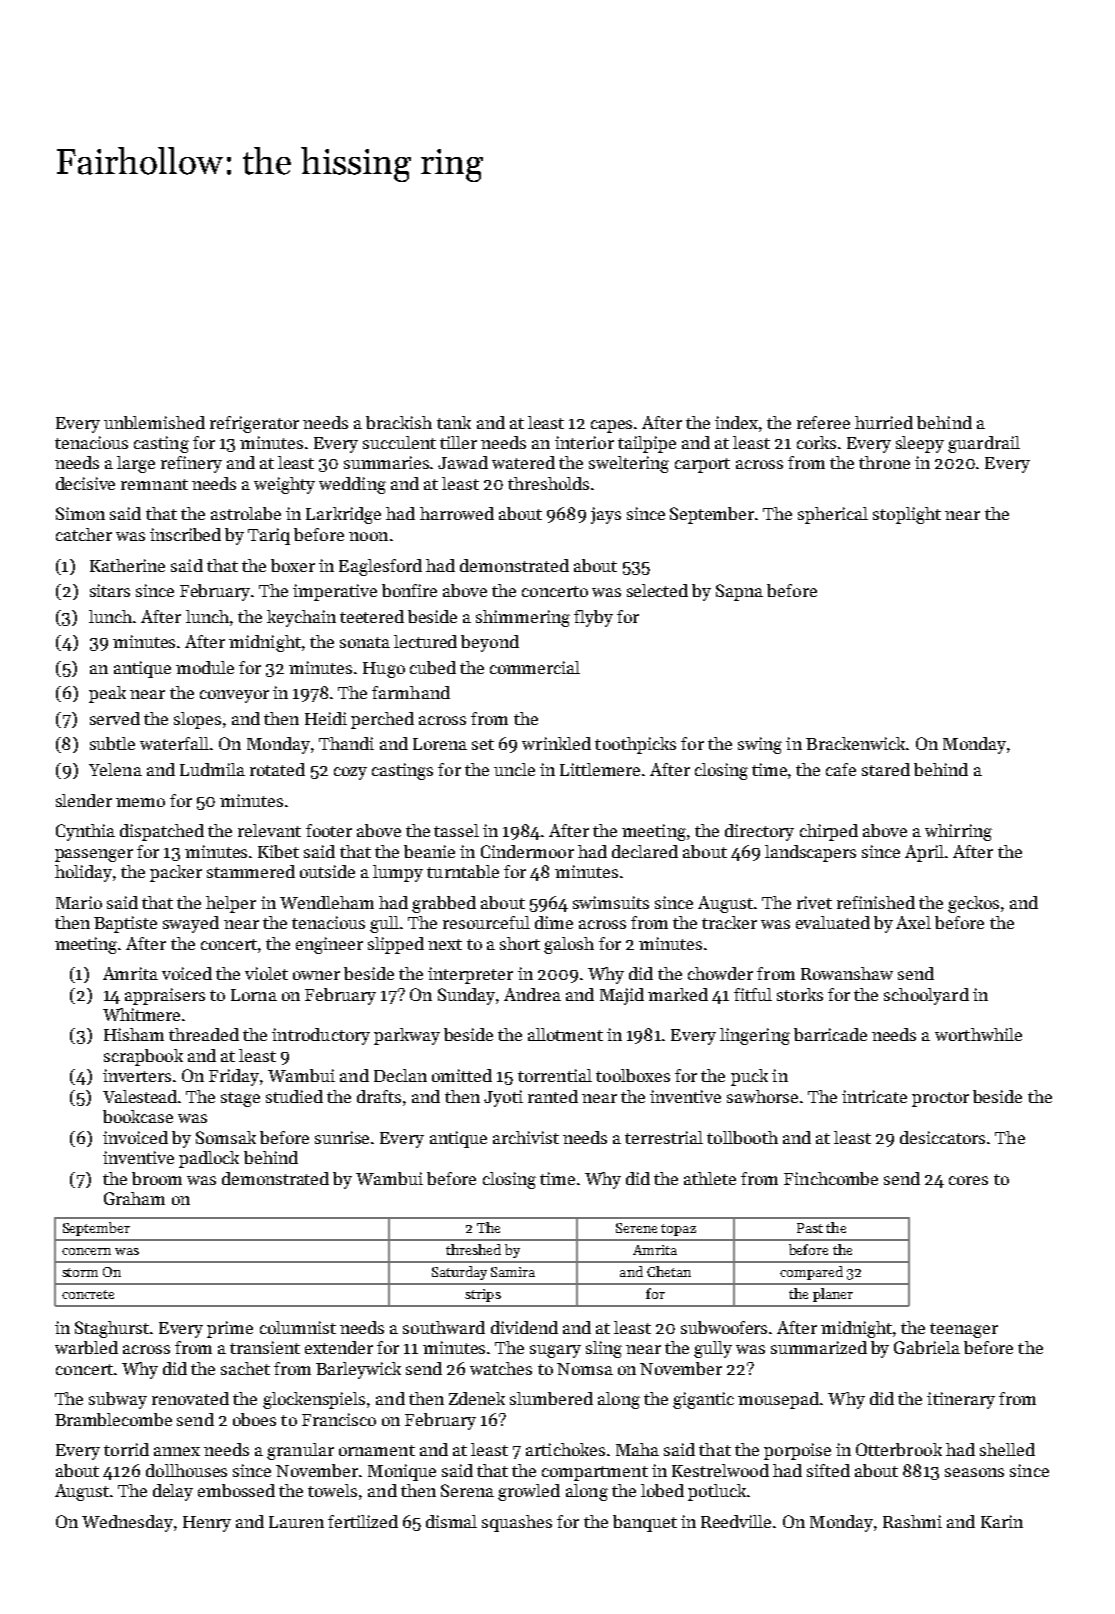  What do you see at coordinates (236, 1490) in the image?
I see `embossed` at bounding box center [236, 1490].
